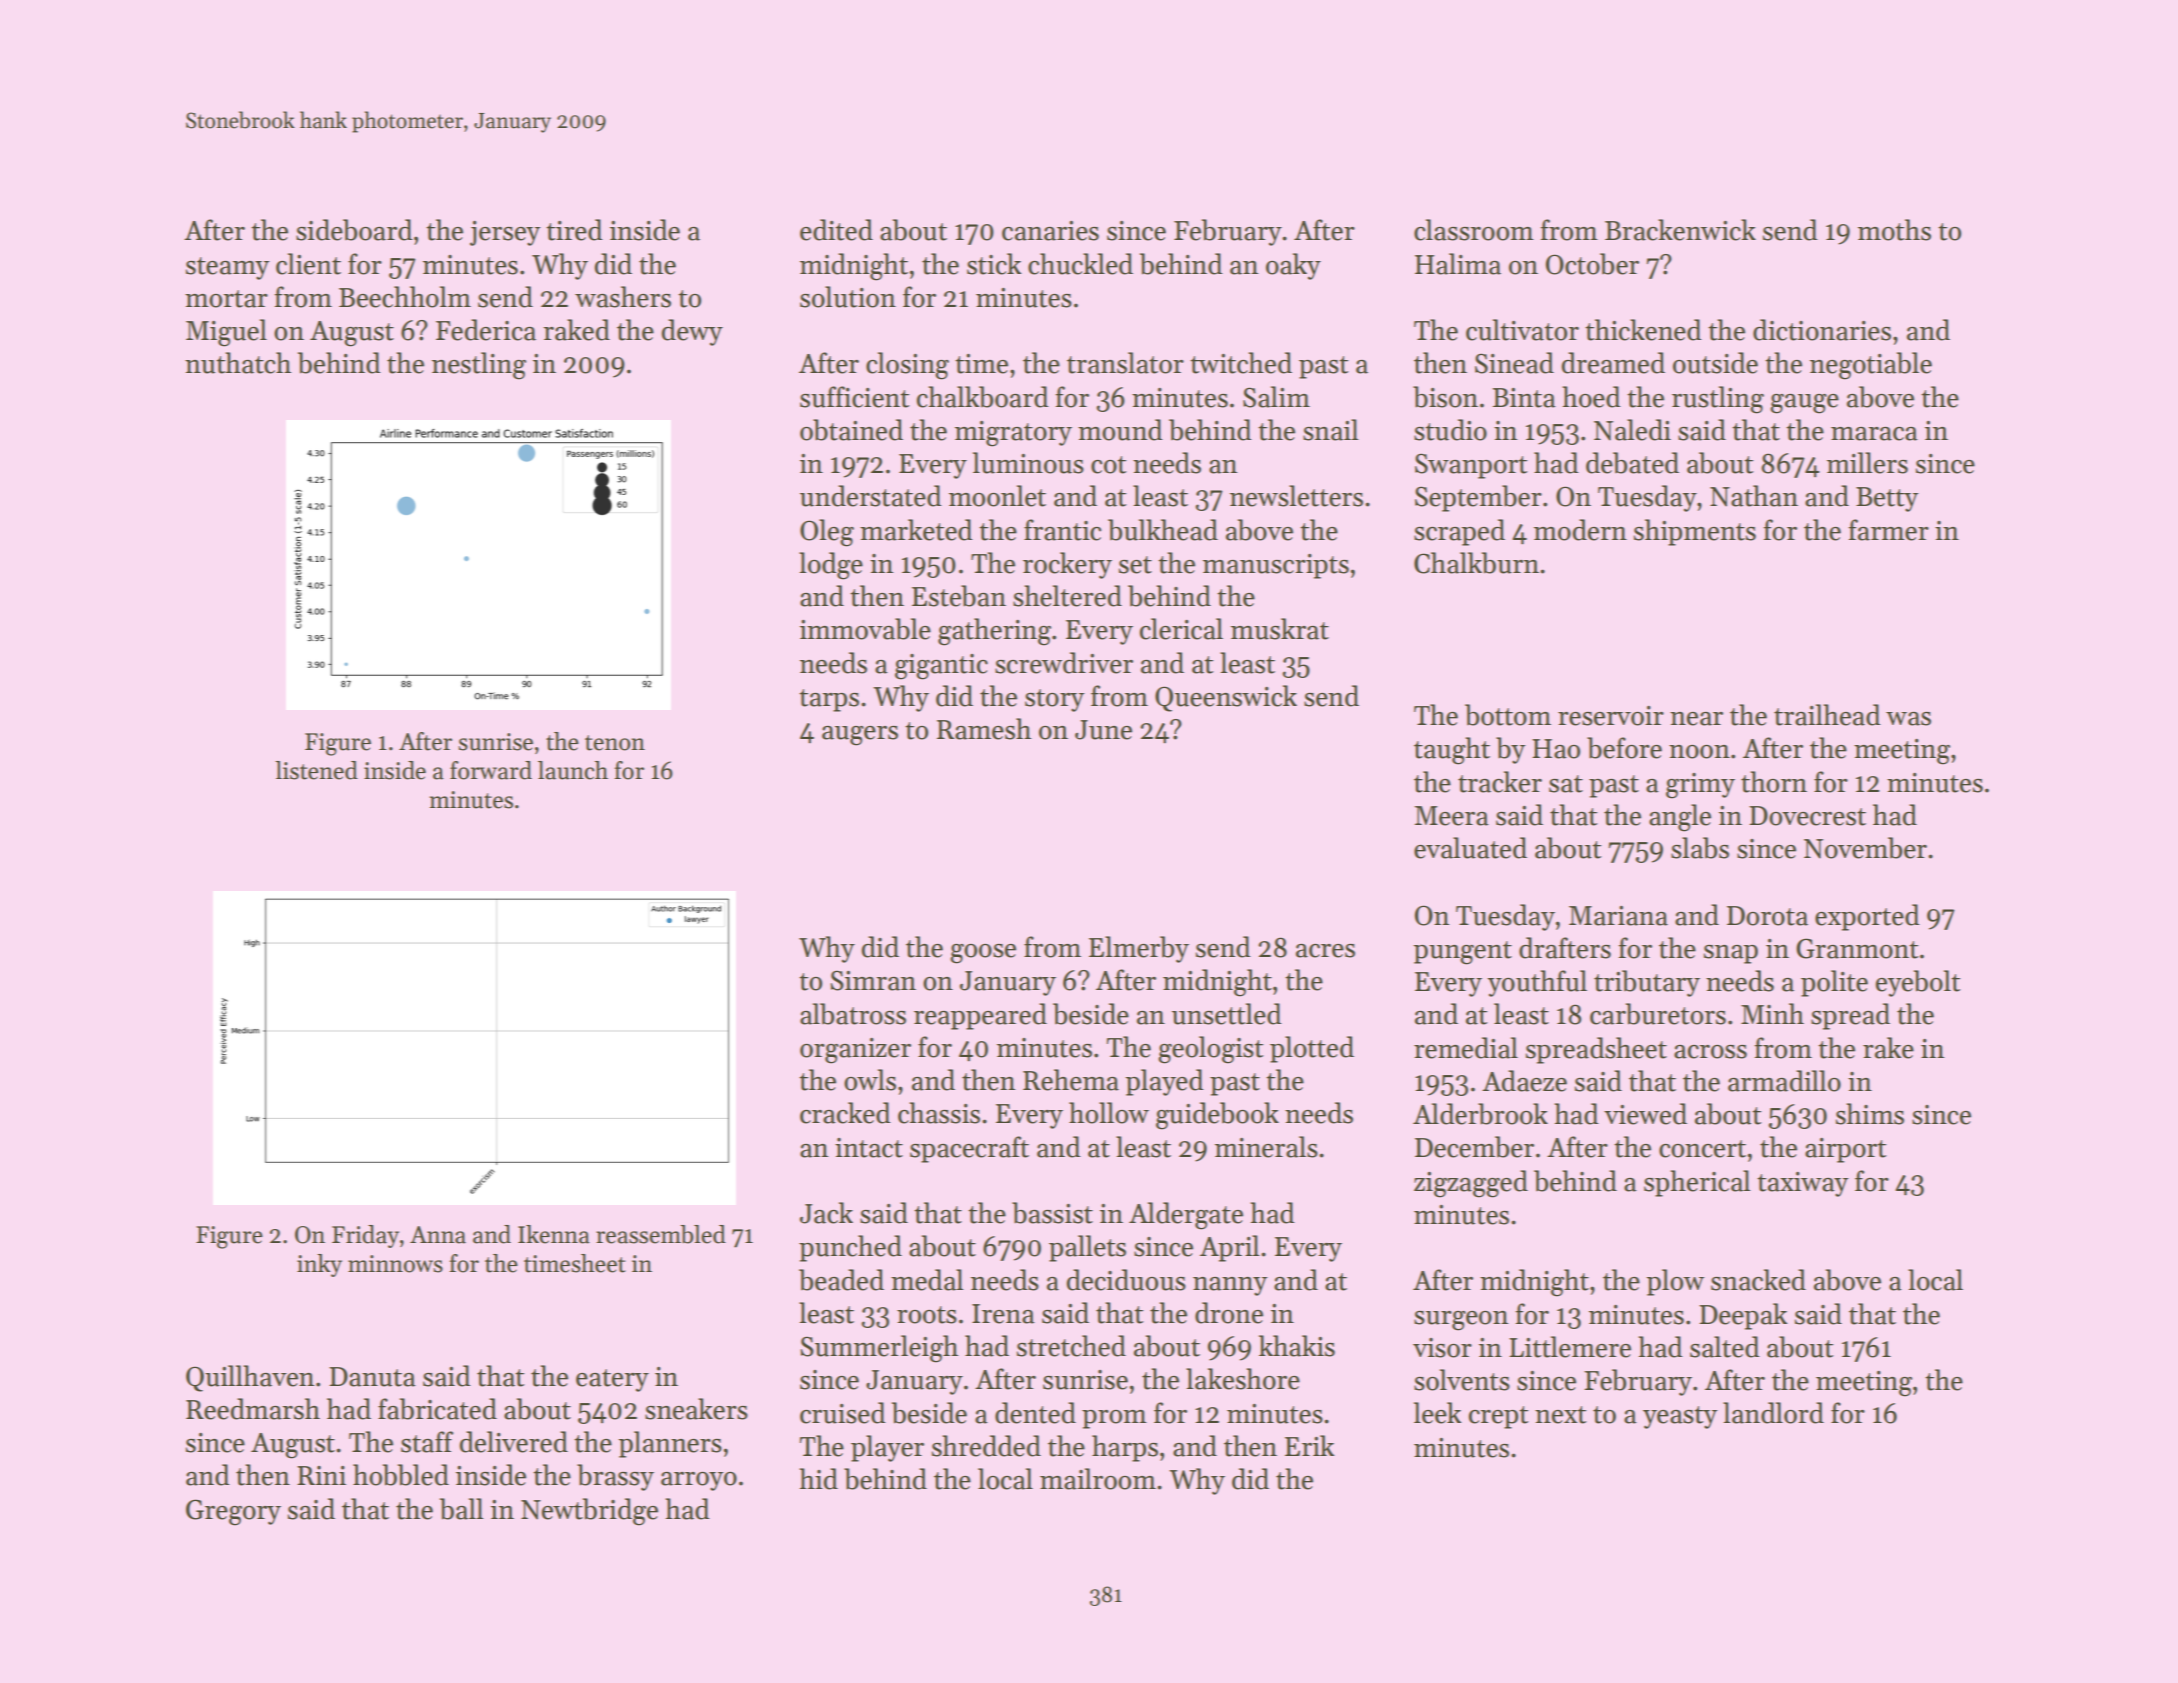  Describe the element at coordinates (1227, 1014) in the document. I see `unsettled` at that location.
